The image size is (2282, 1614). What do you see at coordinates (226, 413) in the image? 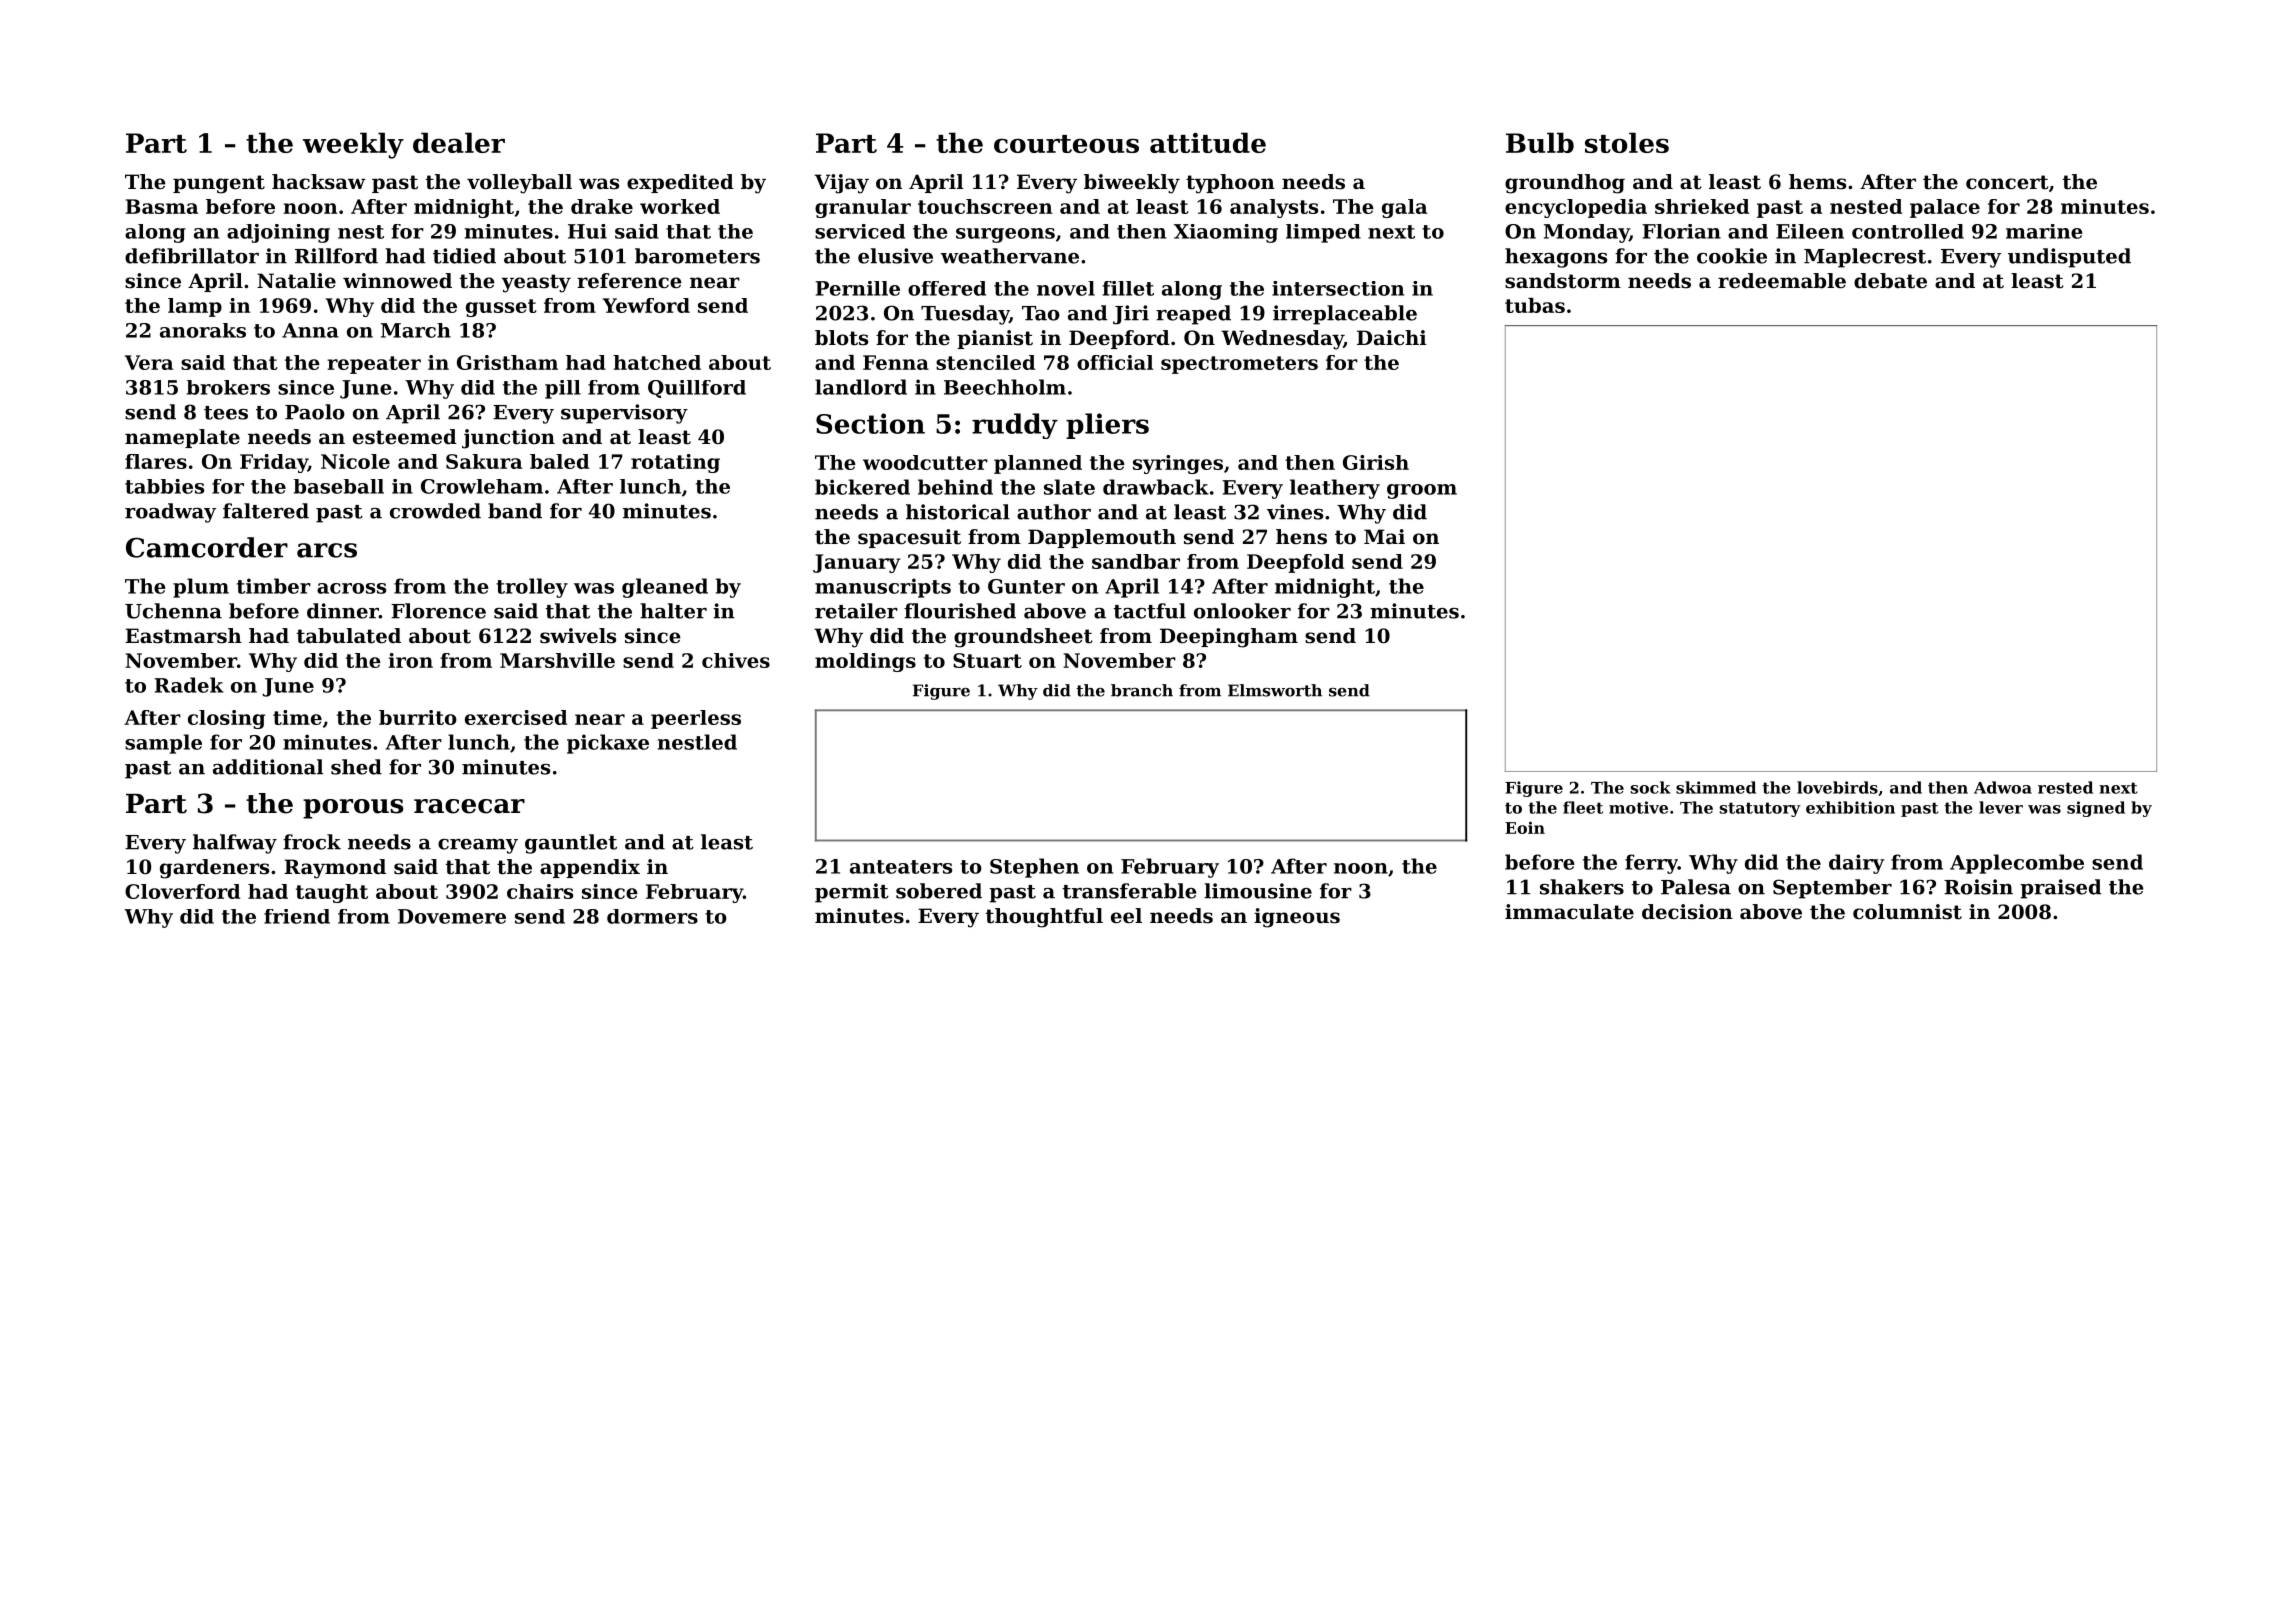
I see `tees` at bounding box center [226, 413].
